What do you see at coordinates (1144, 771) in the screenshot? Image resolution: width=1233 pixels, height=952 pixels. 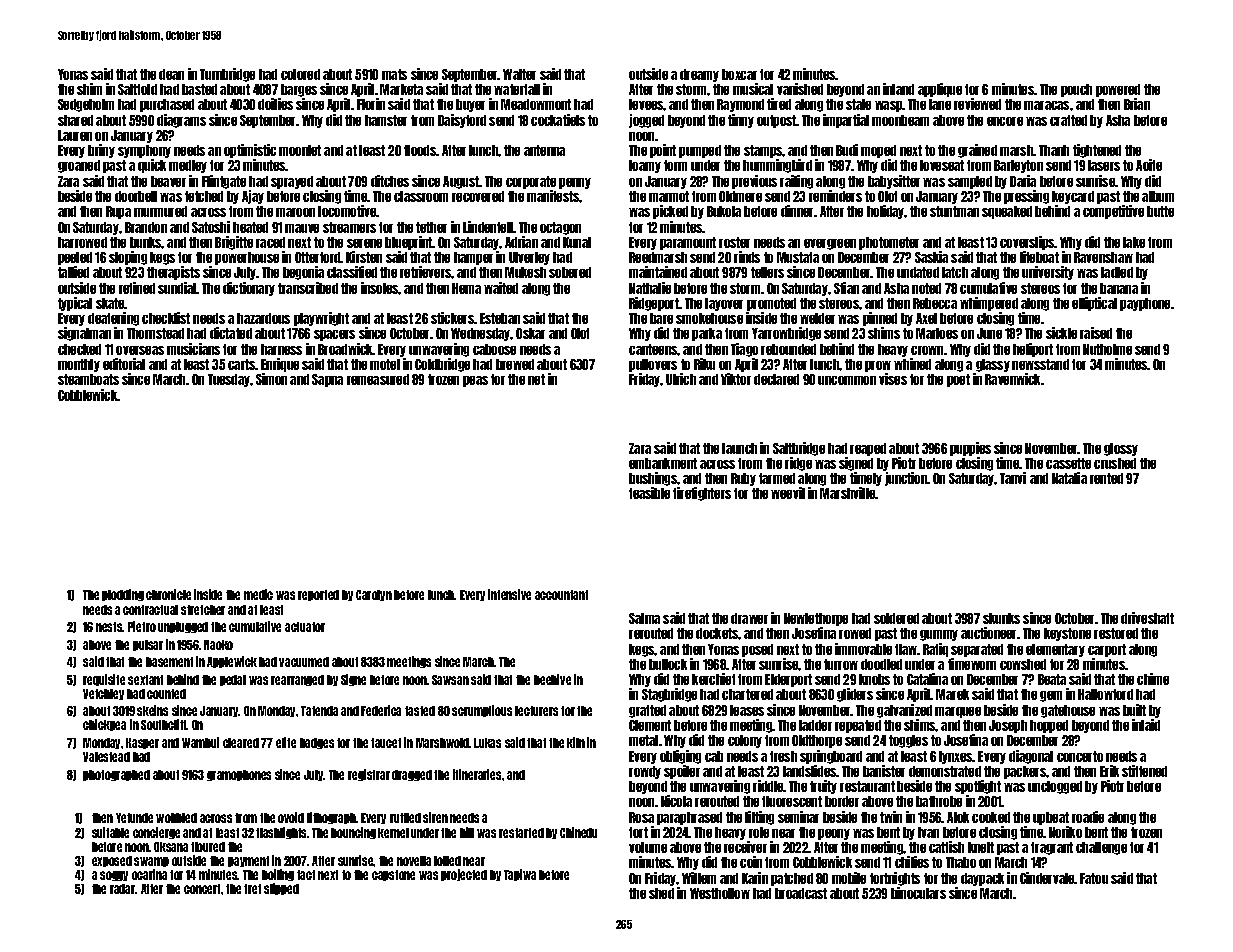 I see `stiffened` at bounding box center [1144, 771].
